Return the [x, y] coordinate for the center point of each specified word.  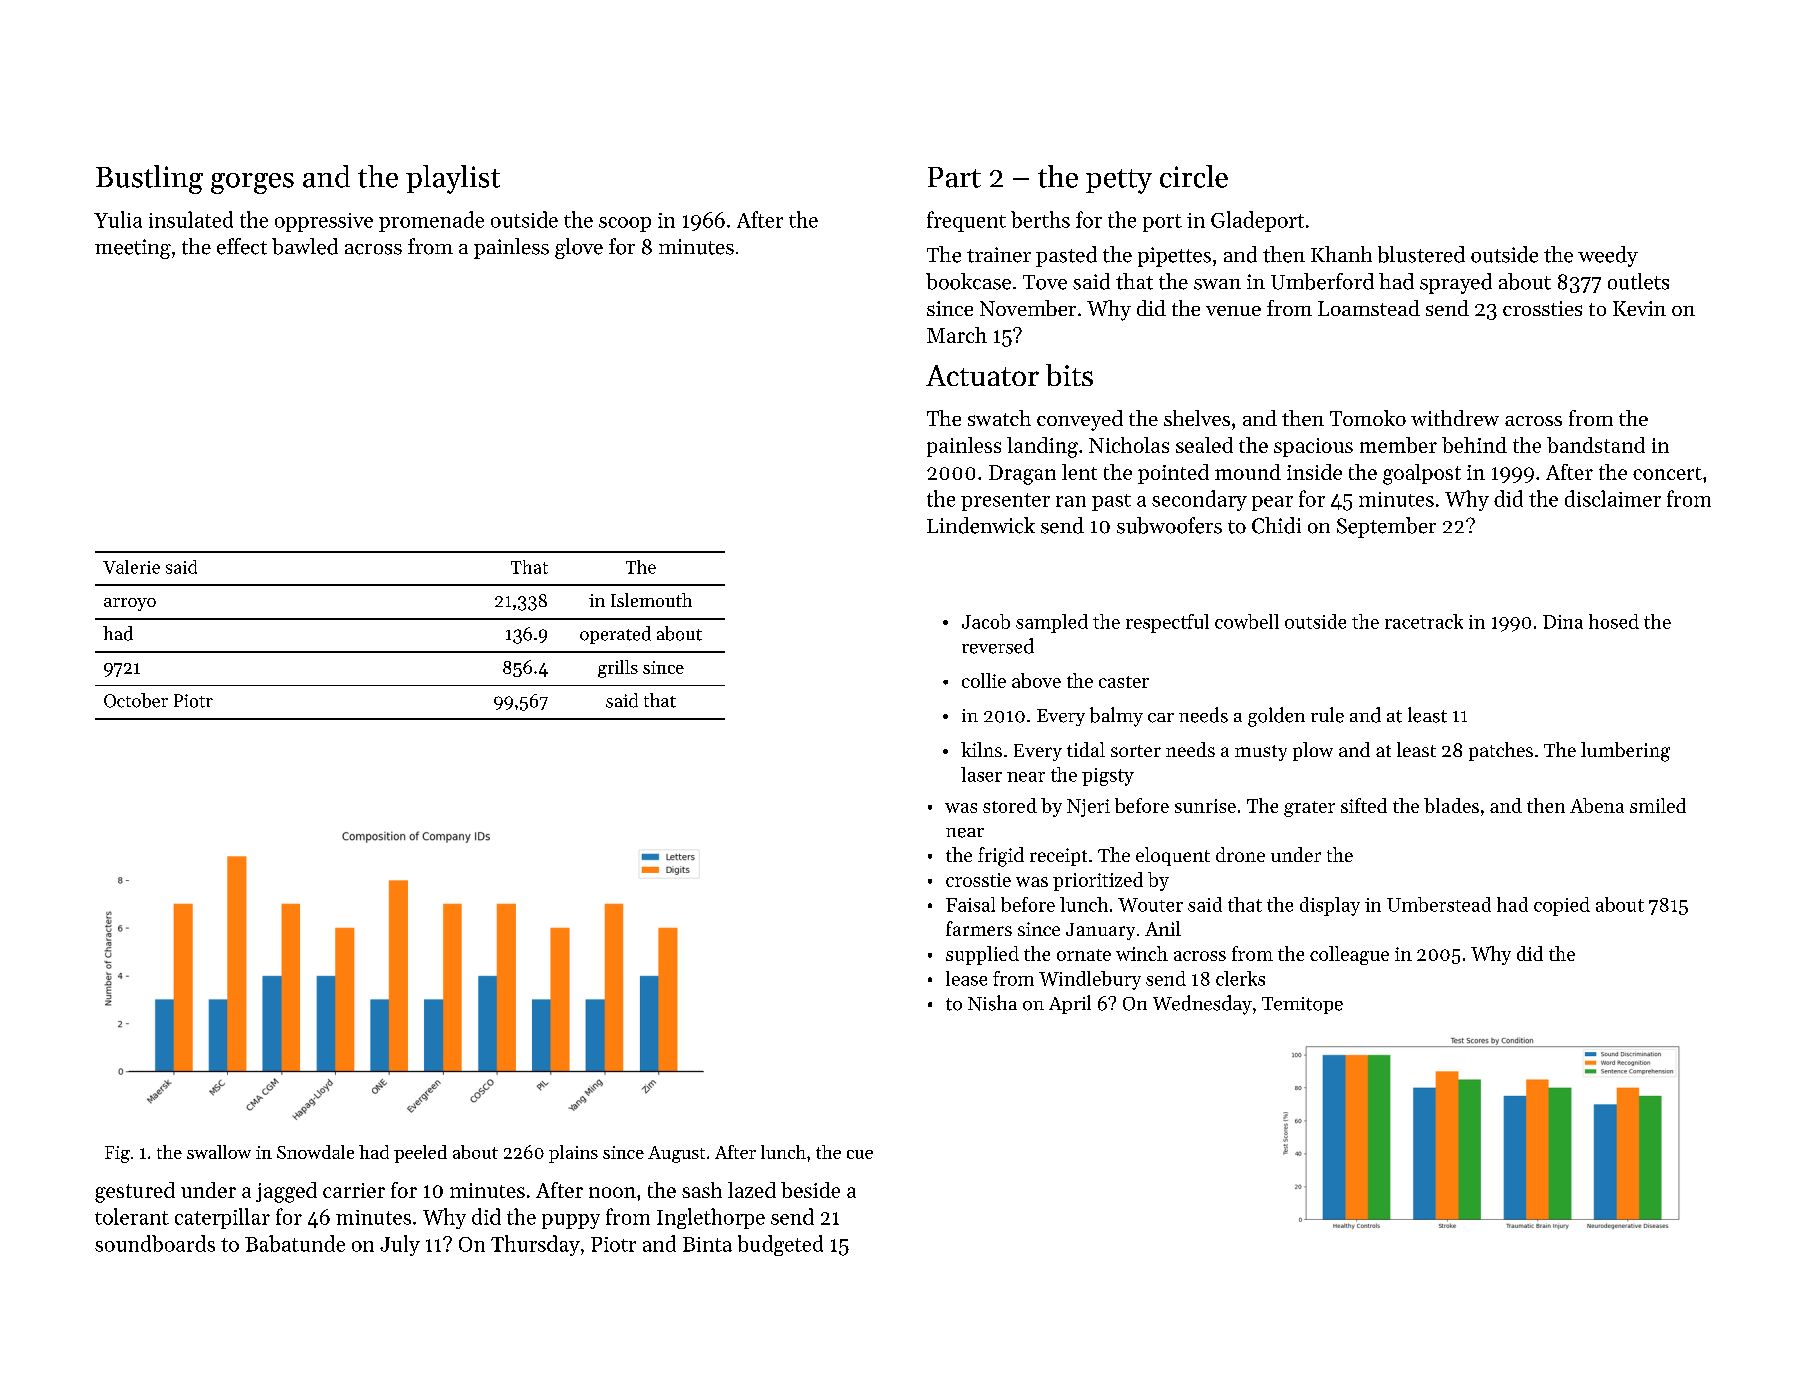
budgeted [780, 1245]
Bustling [149, 179]
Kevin [1639, 308]
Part [954, 177]
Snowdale [315, 1152]
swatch [999, 418]
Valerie [131, 567]
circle [1194, 176]
